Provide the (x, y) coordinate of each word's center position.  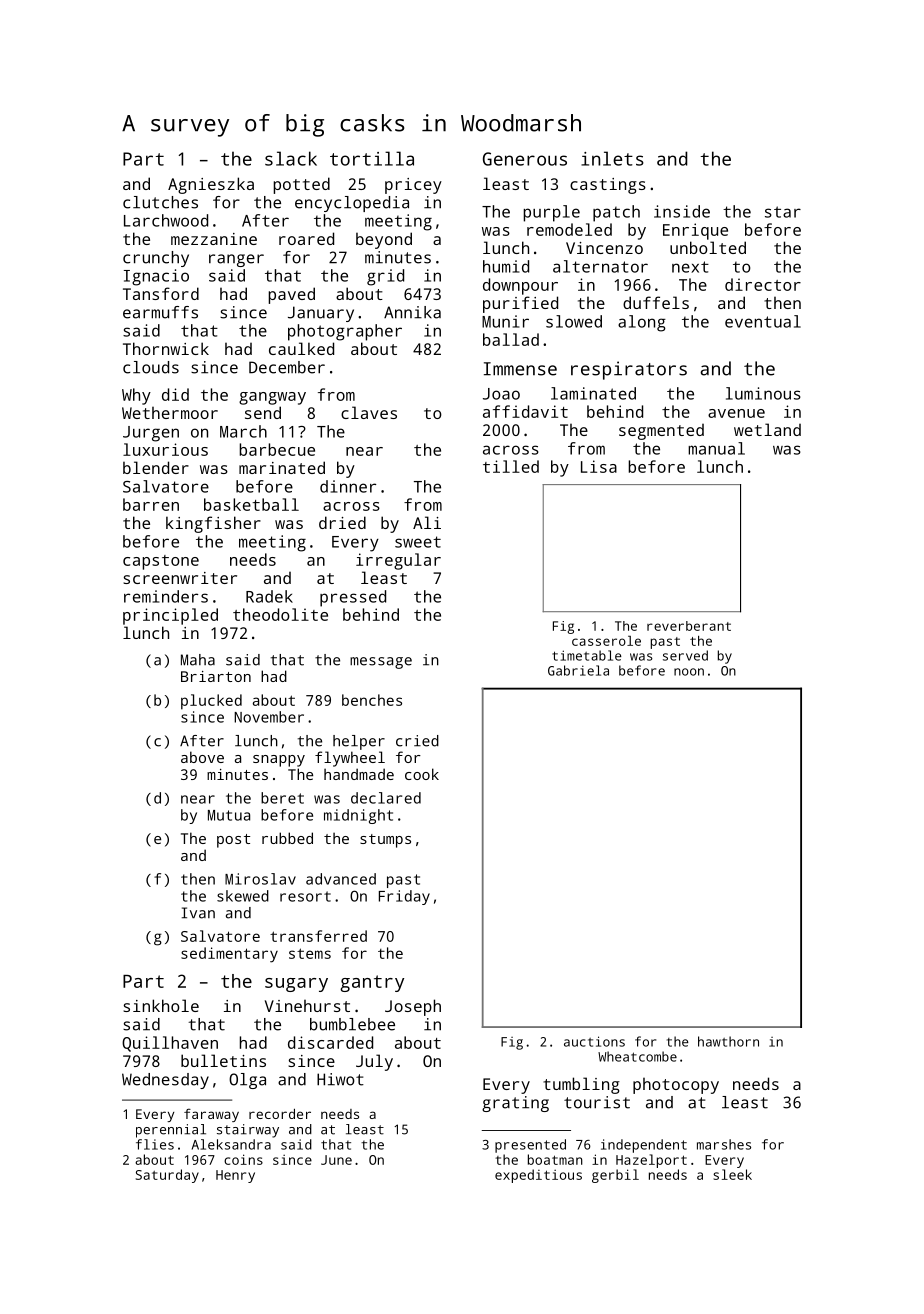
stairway (248, 1131)
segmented (661, 432)
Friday (404, 897)
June (336, 1160)
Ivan (198, 913)
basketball (251, 504)
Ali (427, 522)
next (690, 267)
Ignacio (156, 277)
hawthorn (728, 1041)
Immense (520, 369)
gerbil (615, 1176)
